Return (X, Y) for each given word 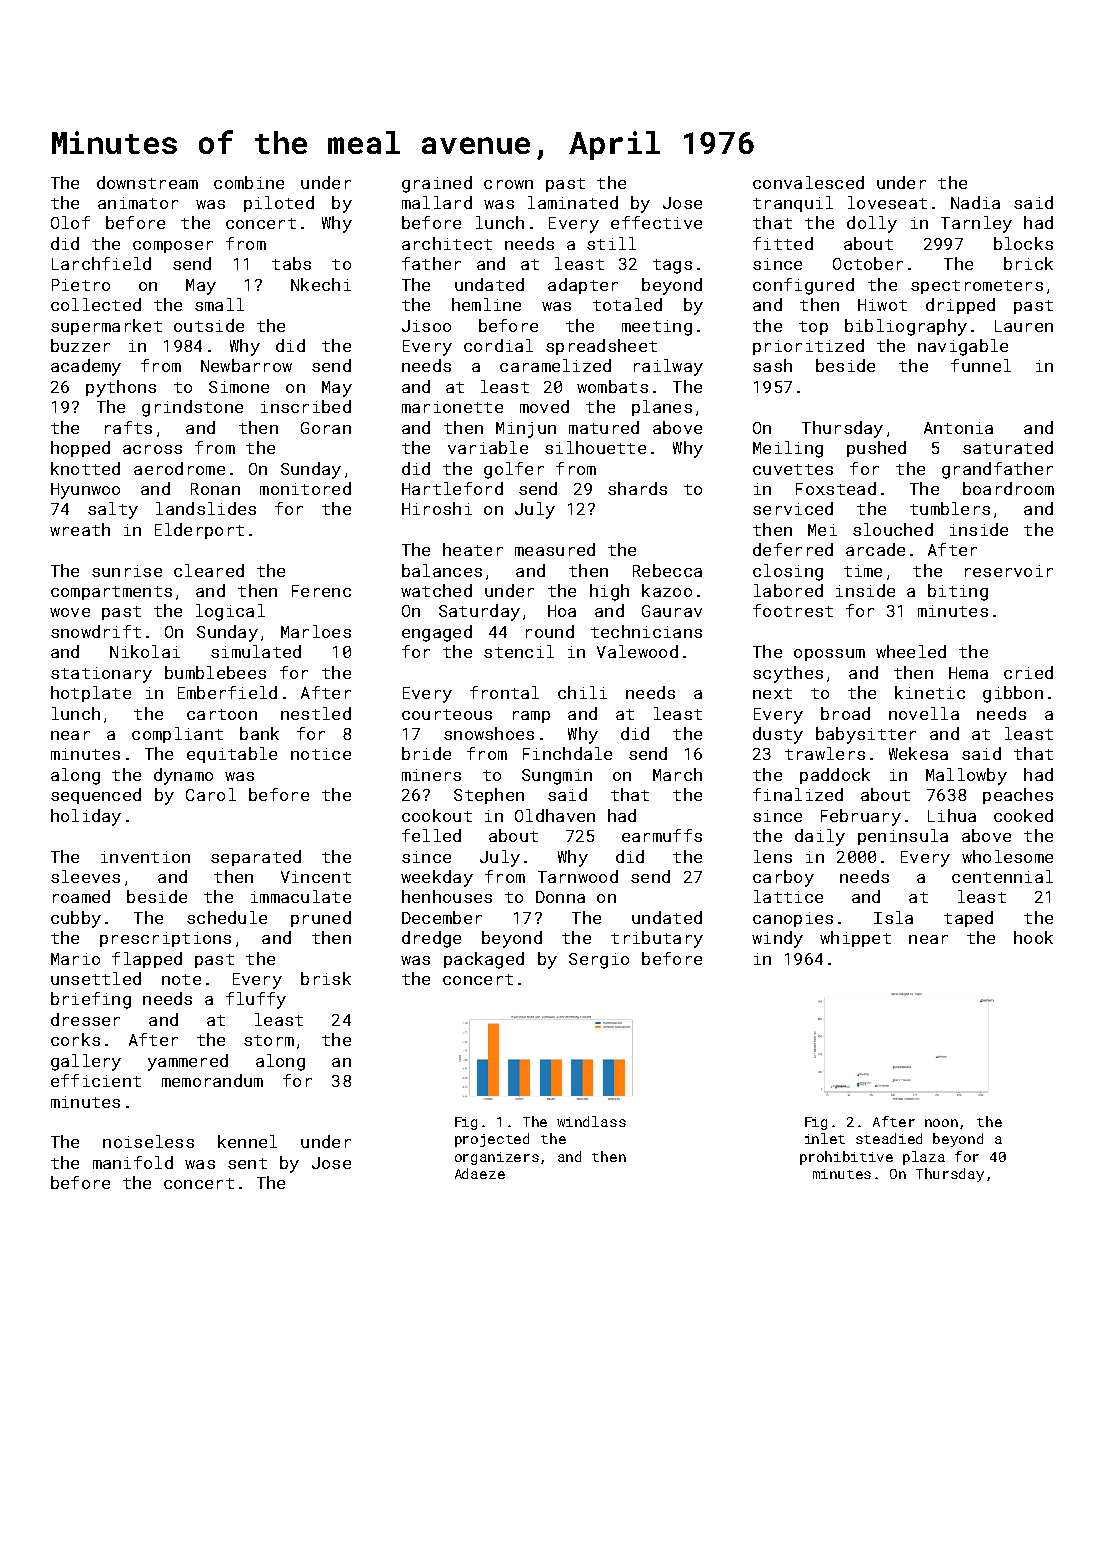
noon (941, 1123)
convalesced (808, 182)
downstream (147, 182)
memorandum (212, 1080)
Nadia (975, 202)
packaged (484, 960)
